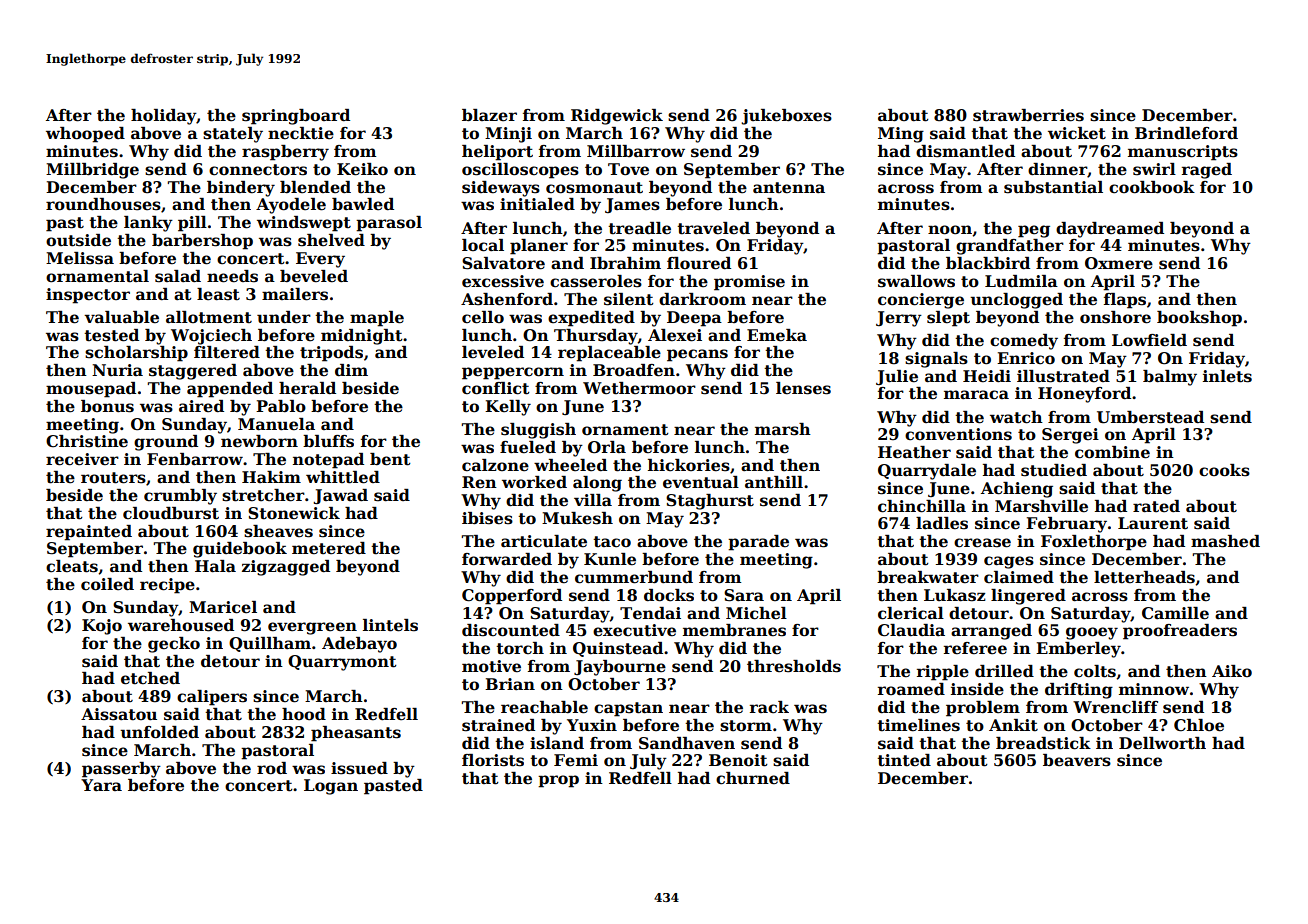  I want to click on peg, so click(1034, 231).
